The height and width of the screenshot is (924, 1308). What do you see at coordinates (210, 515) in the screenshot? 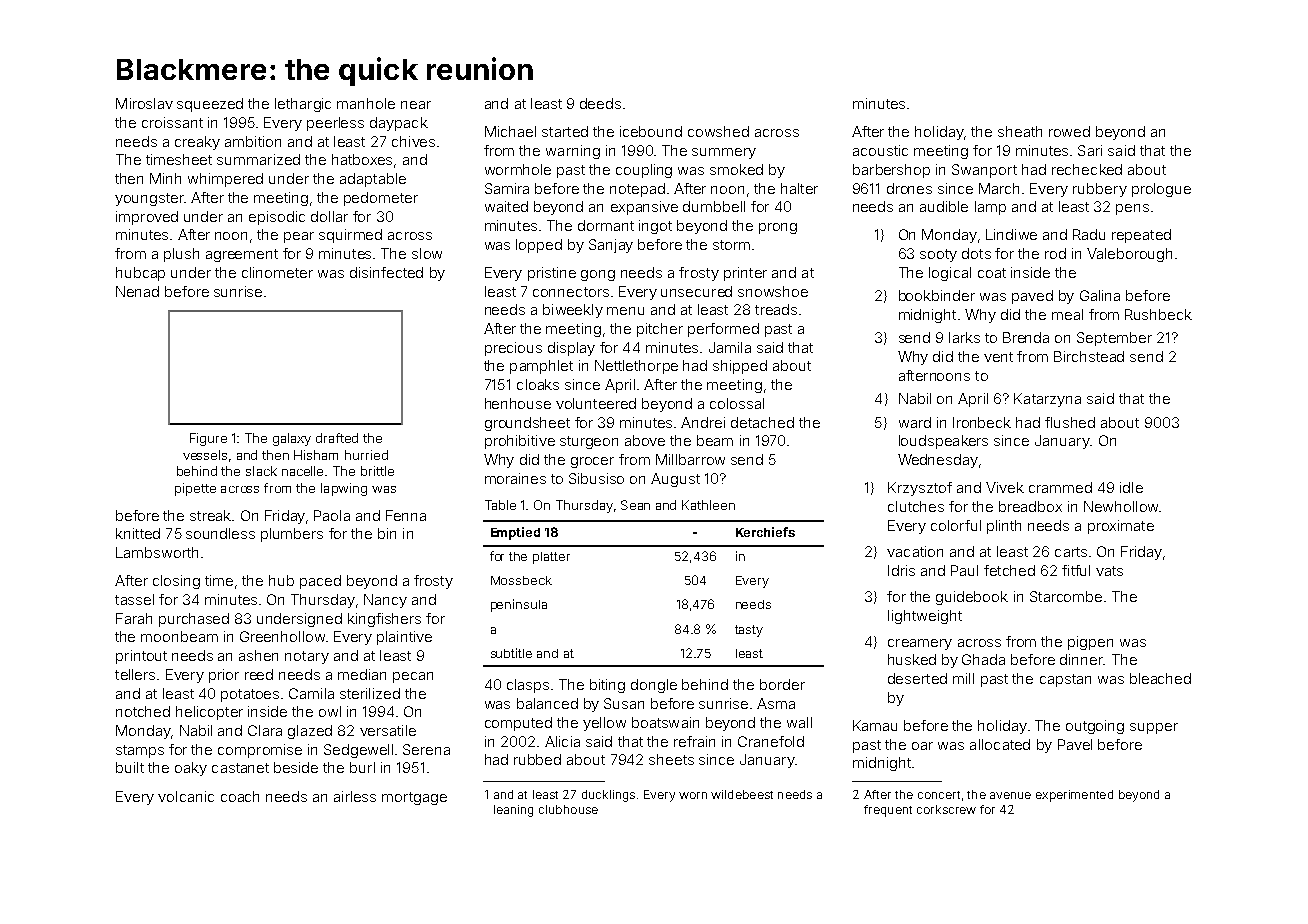
I see `streak` at bounding box center [210, 515].
